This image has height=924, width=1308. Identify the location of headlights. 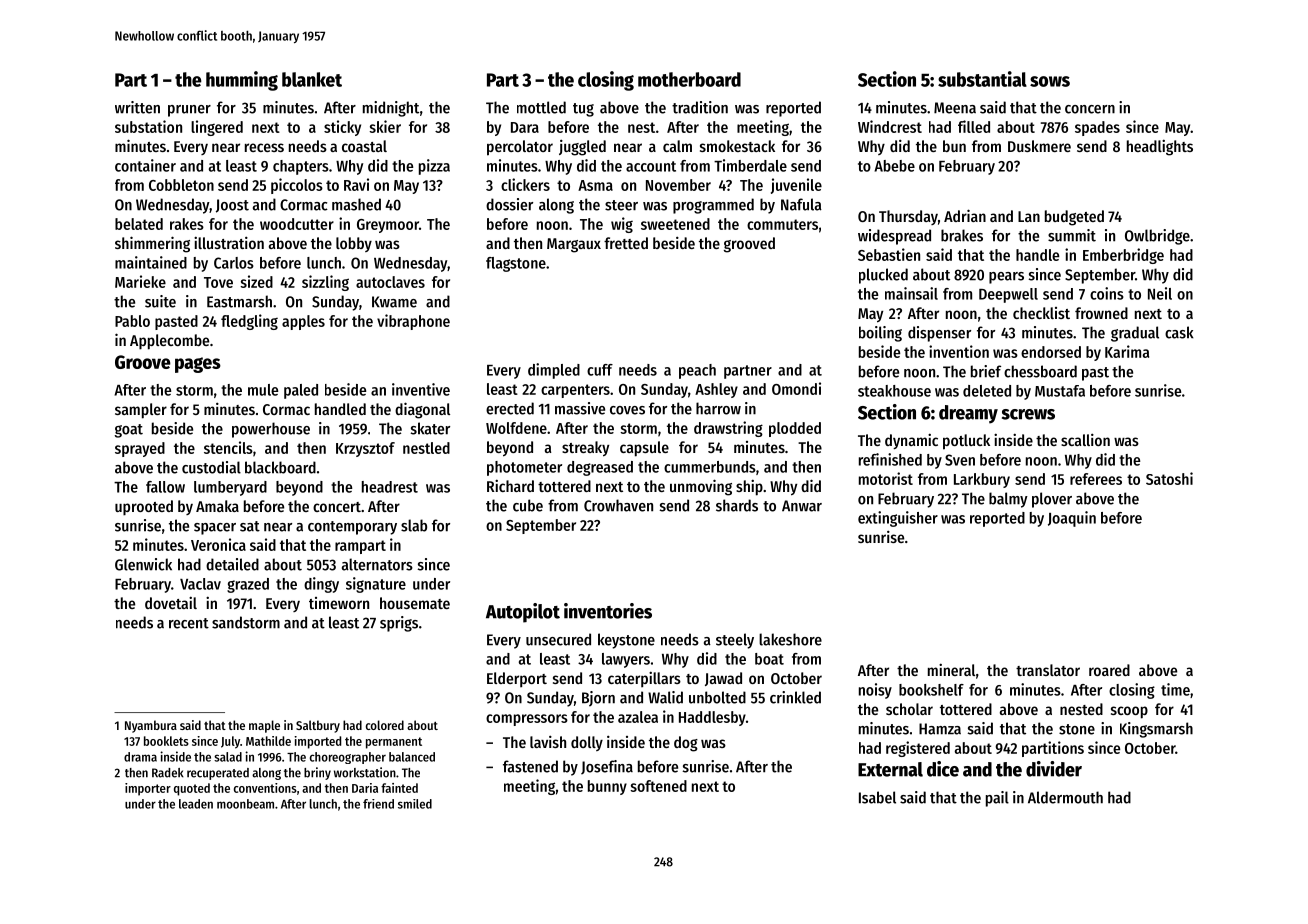
(1160, 147).
